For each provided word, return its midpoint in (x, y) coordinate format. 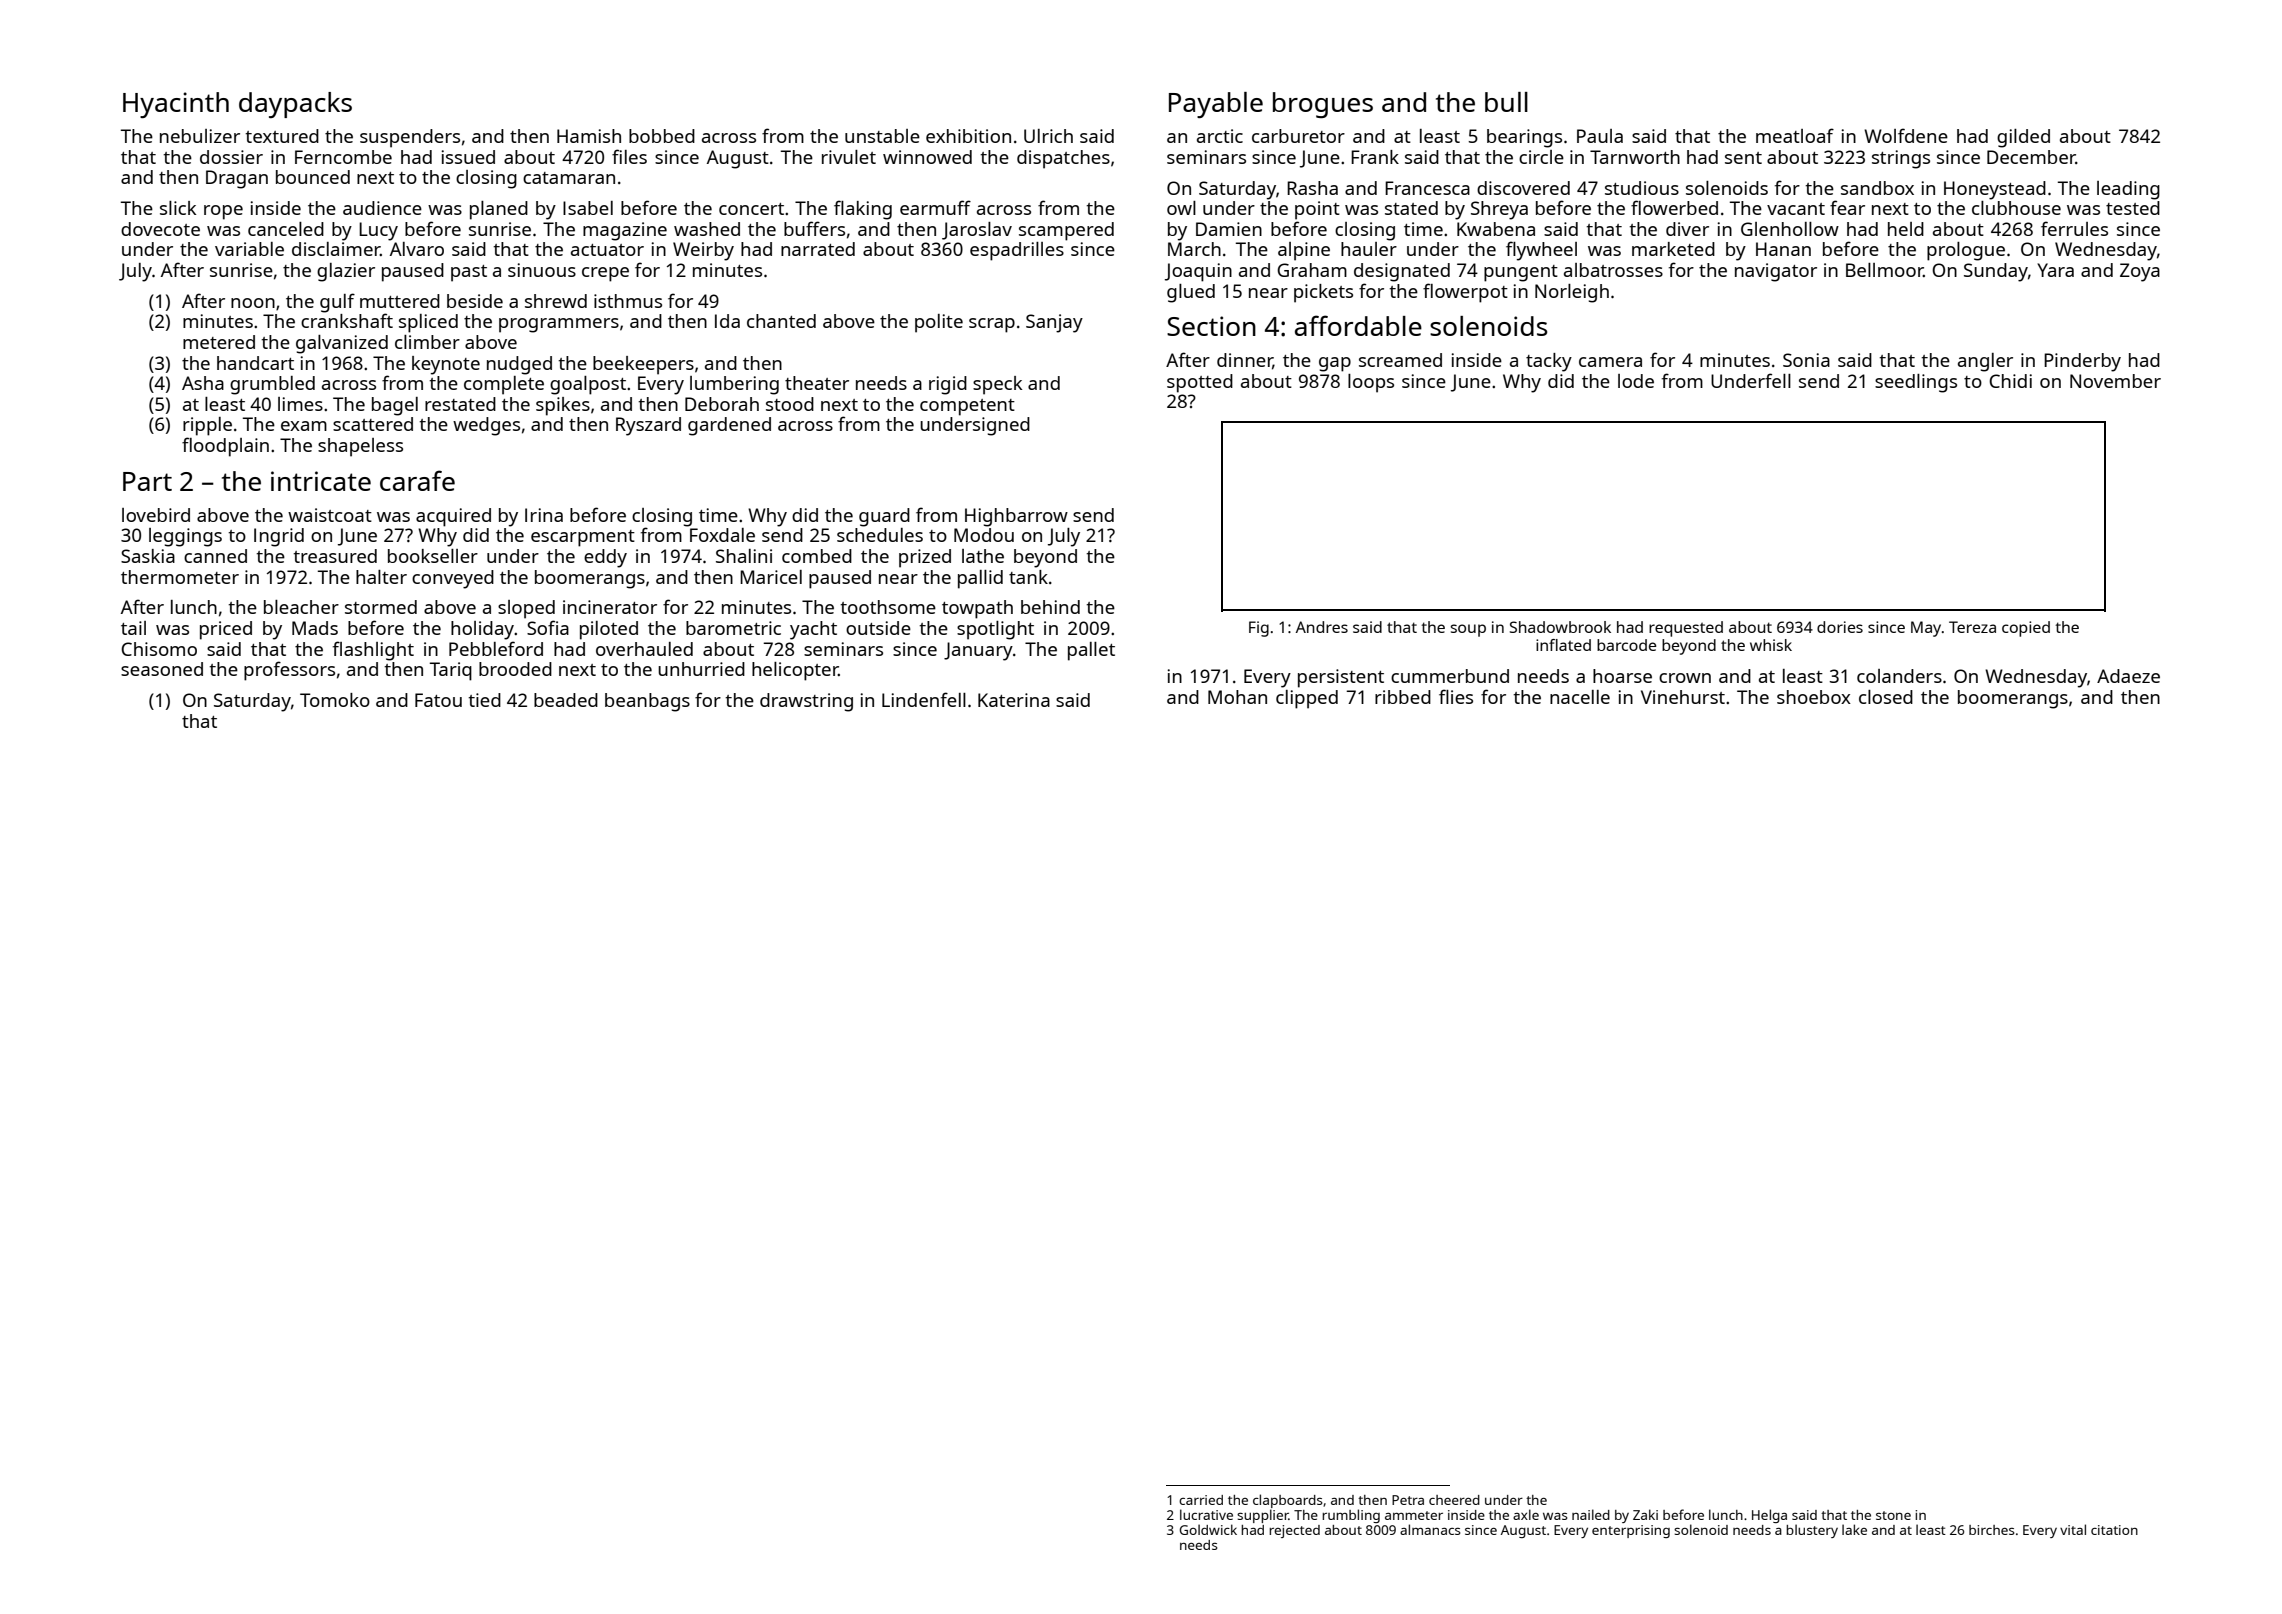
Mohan (1237, 697)
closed (1886, 697)
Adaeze (2128, 676)
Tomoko (335, 700)
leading (2128, 190)
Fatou (438, 700)
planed (499, 210)
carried (1201, 1500)
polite (939, 323)
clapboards (1287, 1501)
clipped (1307, 699)
